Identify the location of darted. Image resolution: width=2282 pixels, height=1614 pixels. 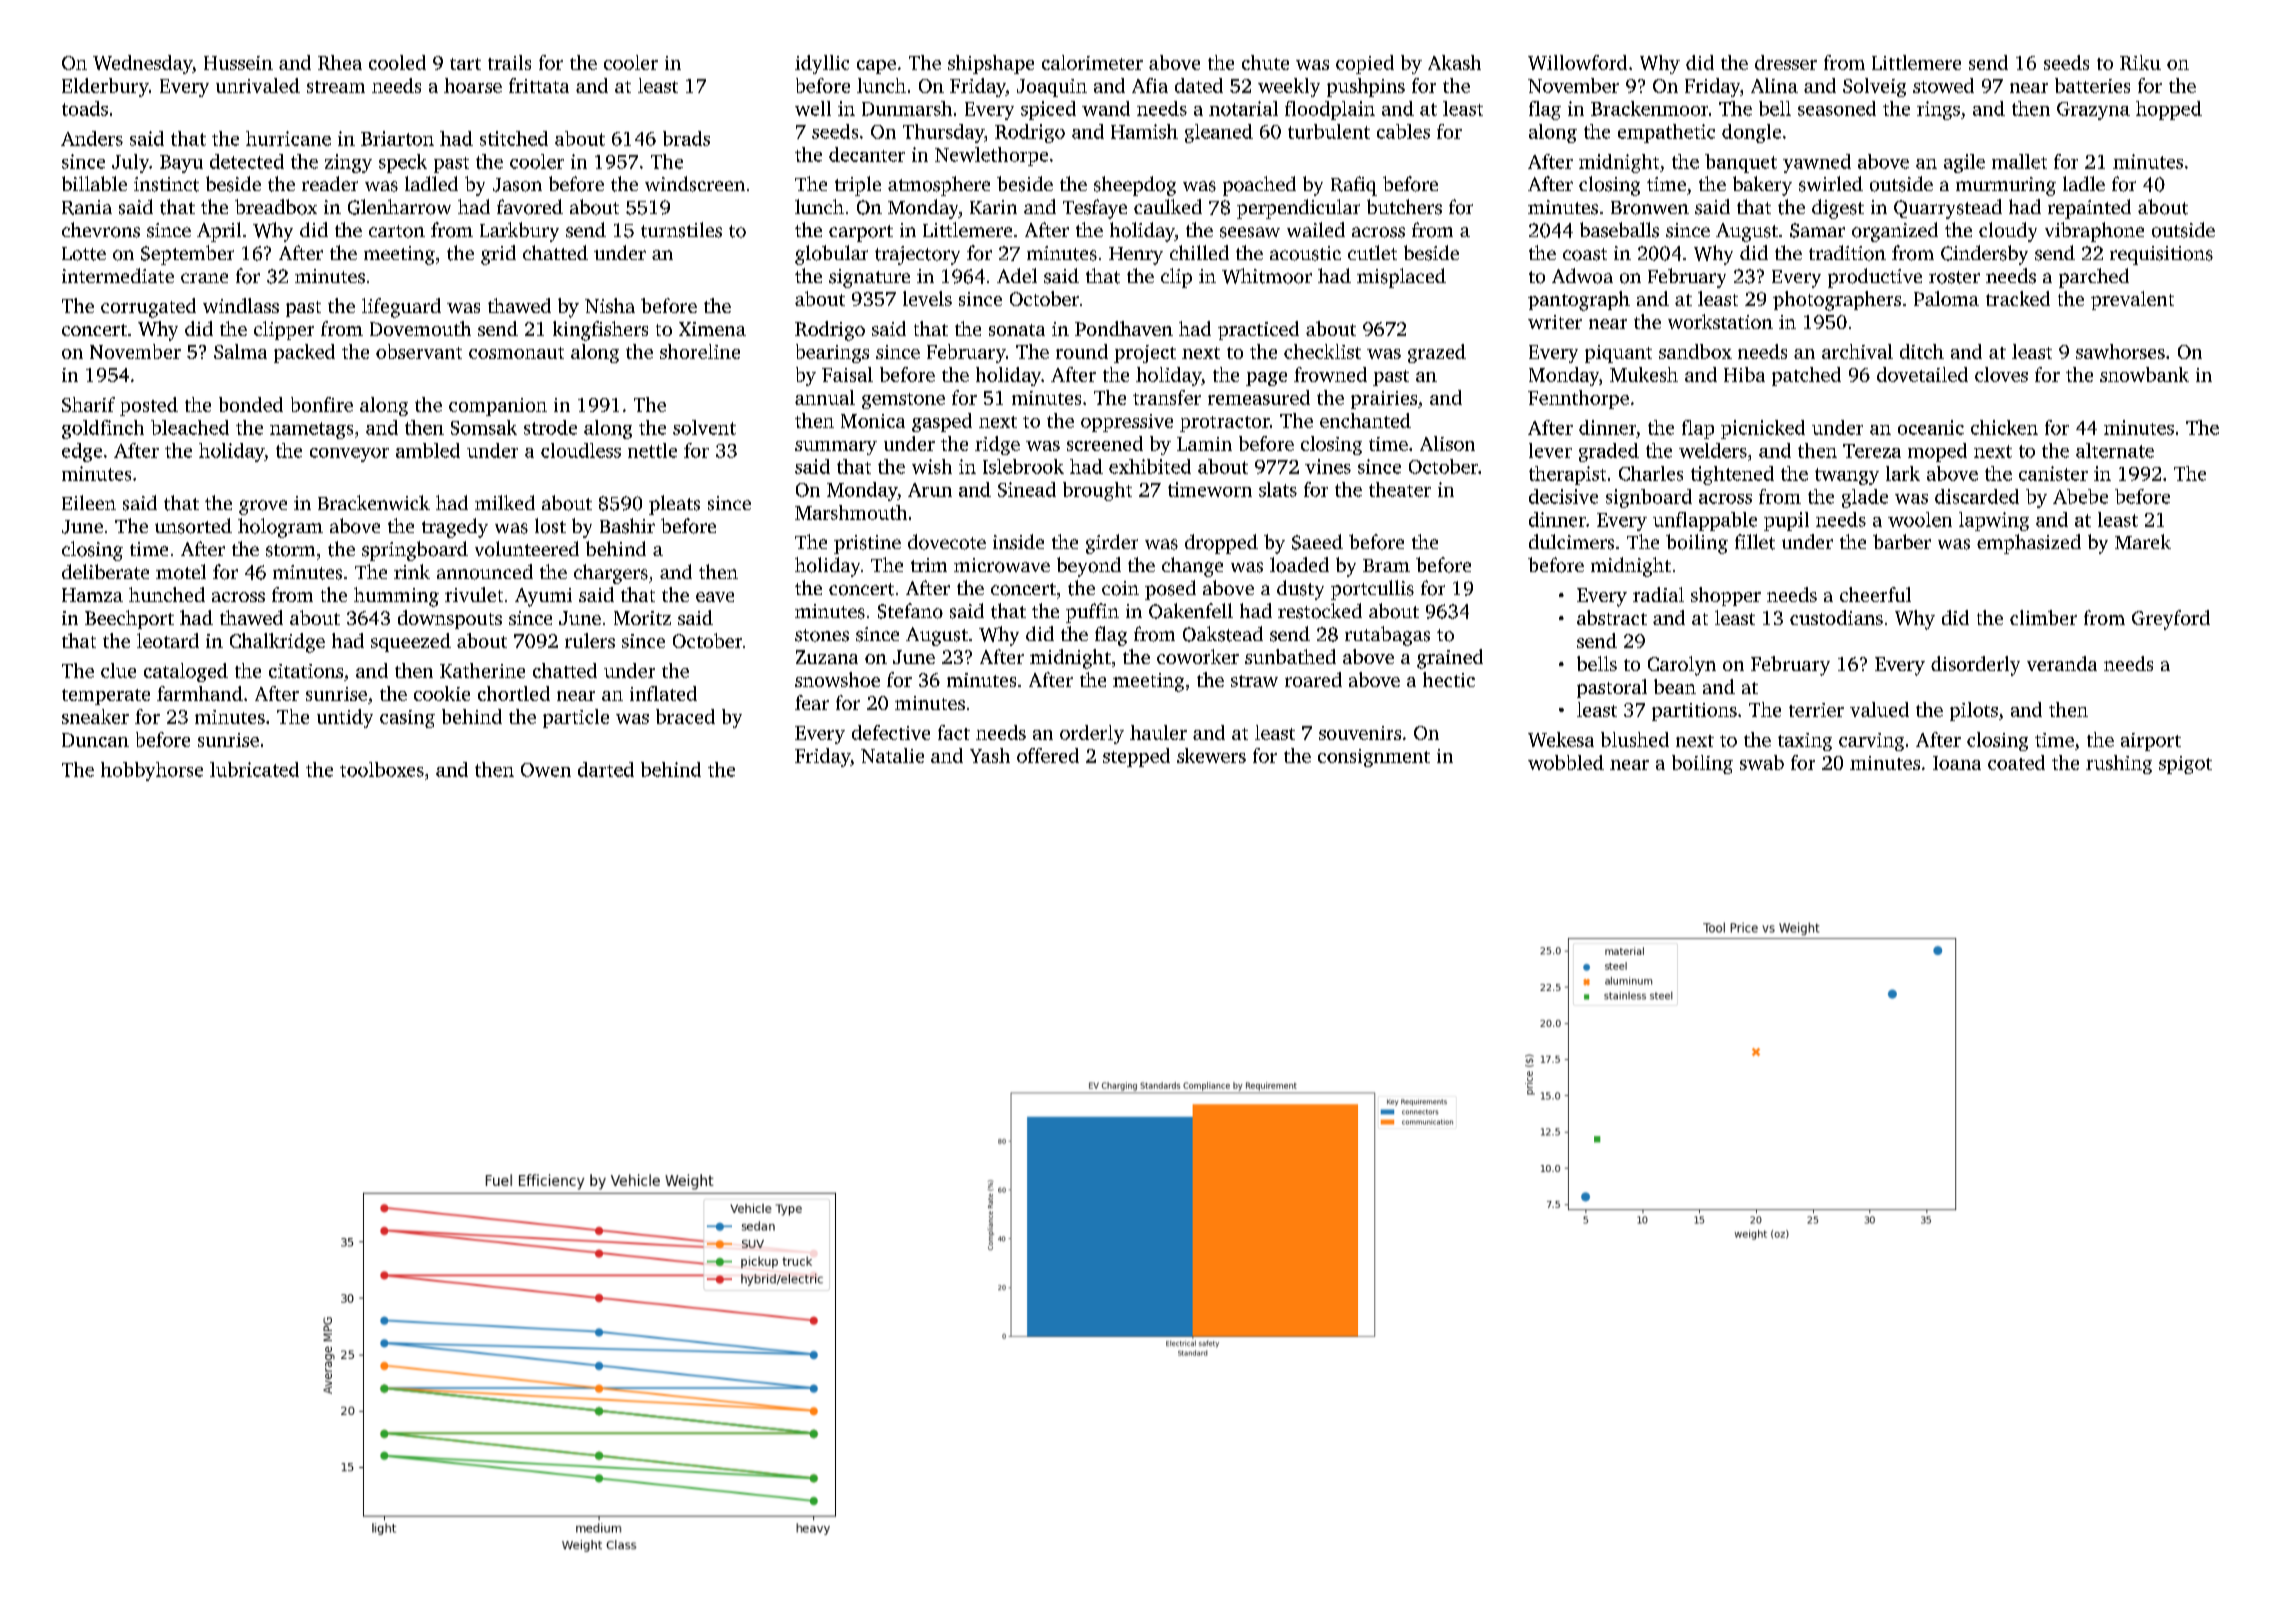
(606, 769).
